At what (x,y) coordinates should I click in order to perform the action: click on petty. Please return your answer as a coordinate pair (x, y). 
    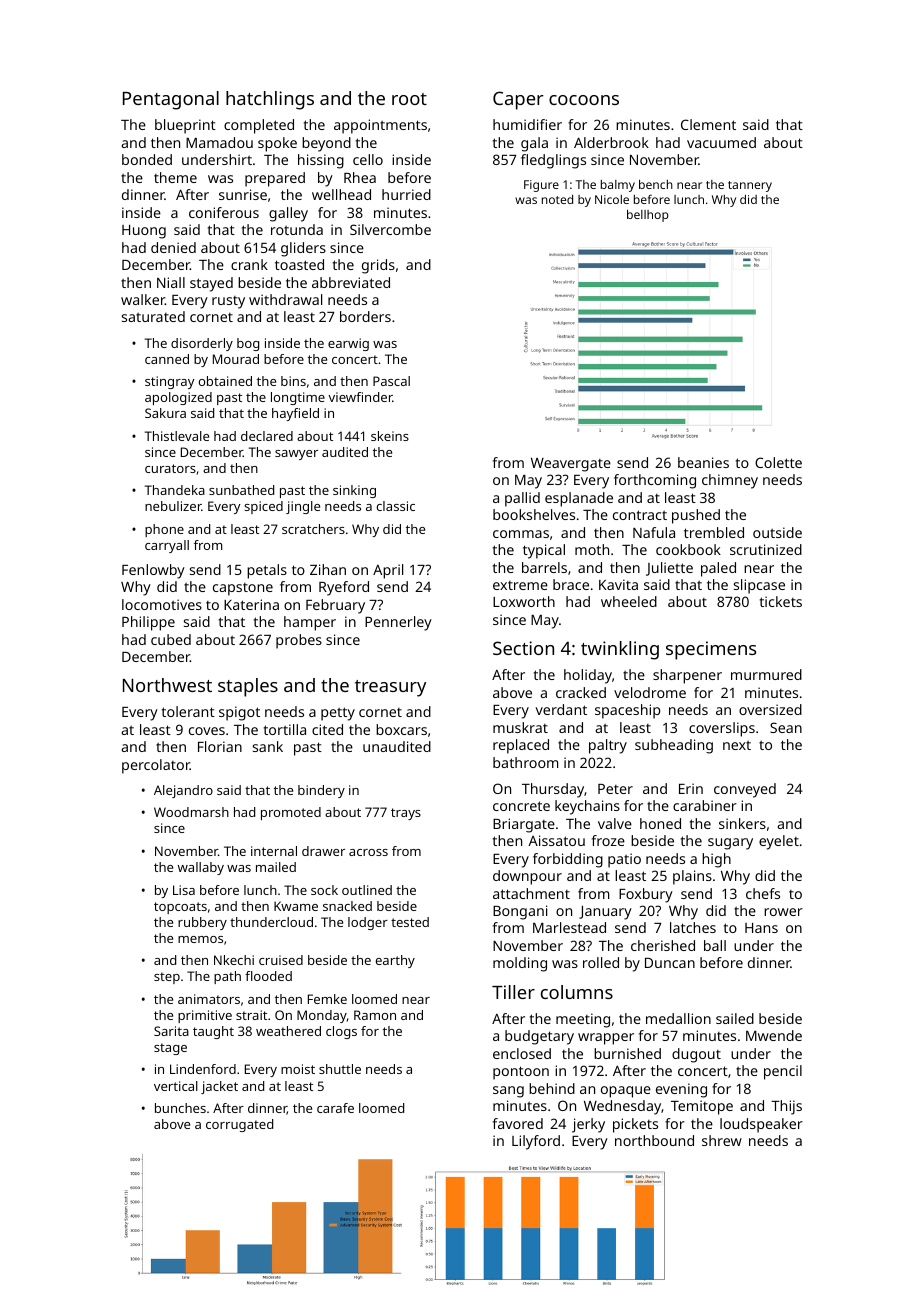
    Looking at the image, I should click on (338, 714).
